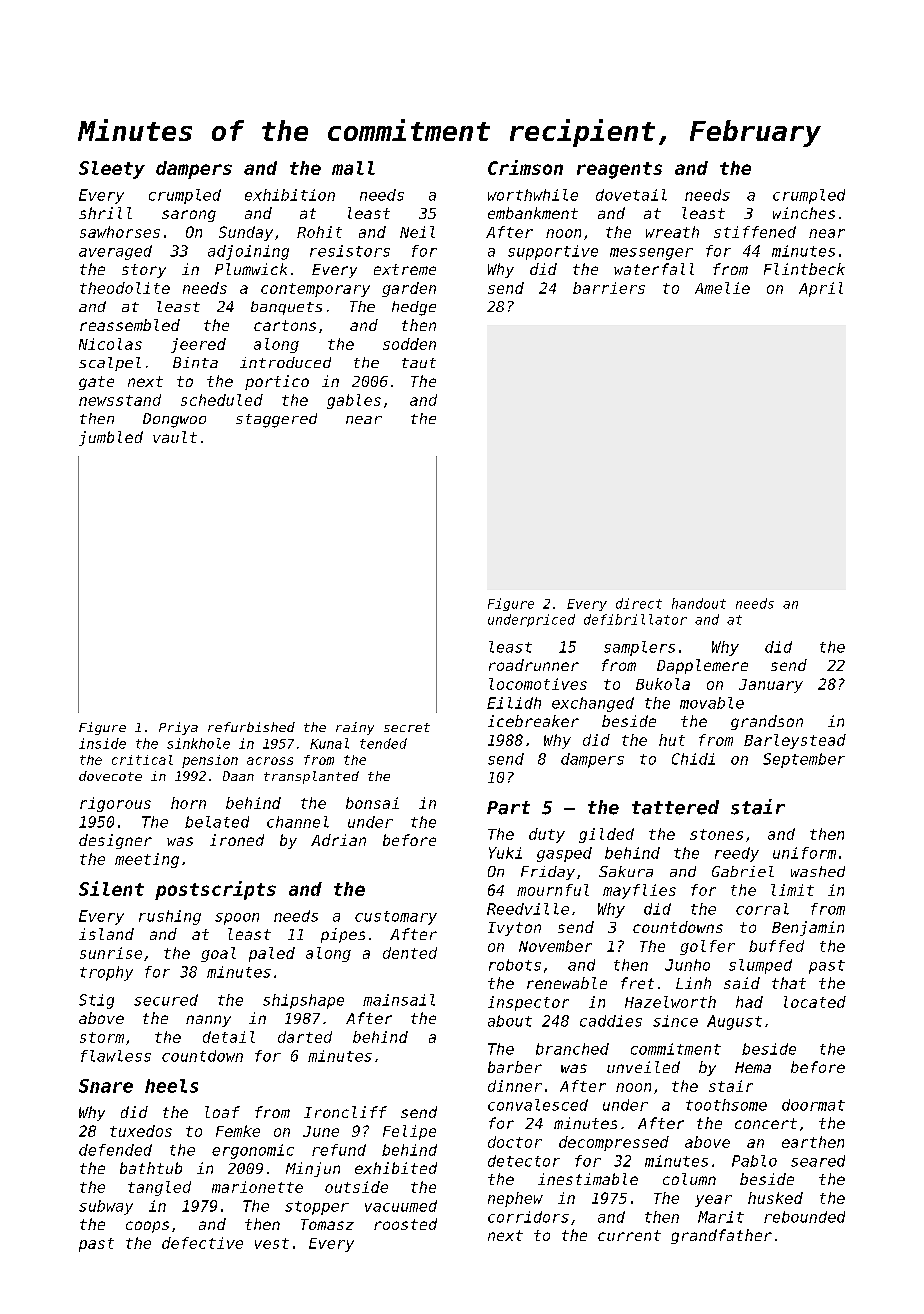  What do you see at coordinates (396, 918) in the image?
I see `customary` at bounding box center [396, 918].
